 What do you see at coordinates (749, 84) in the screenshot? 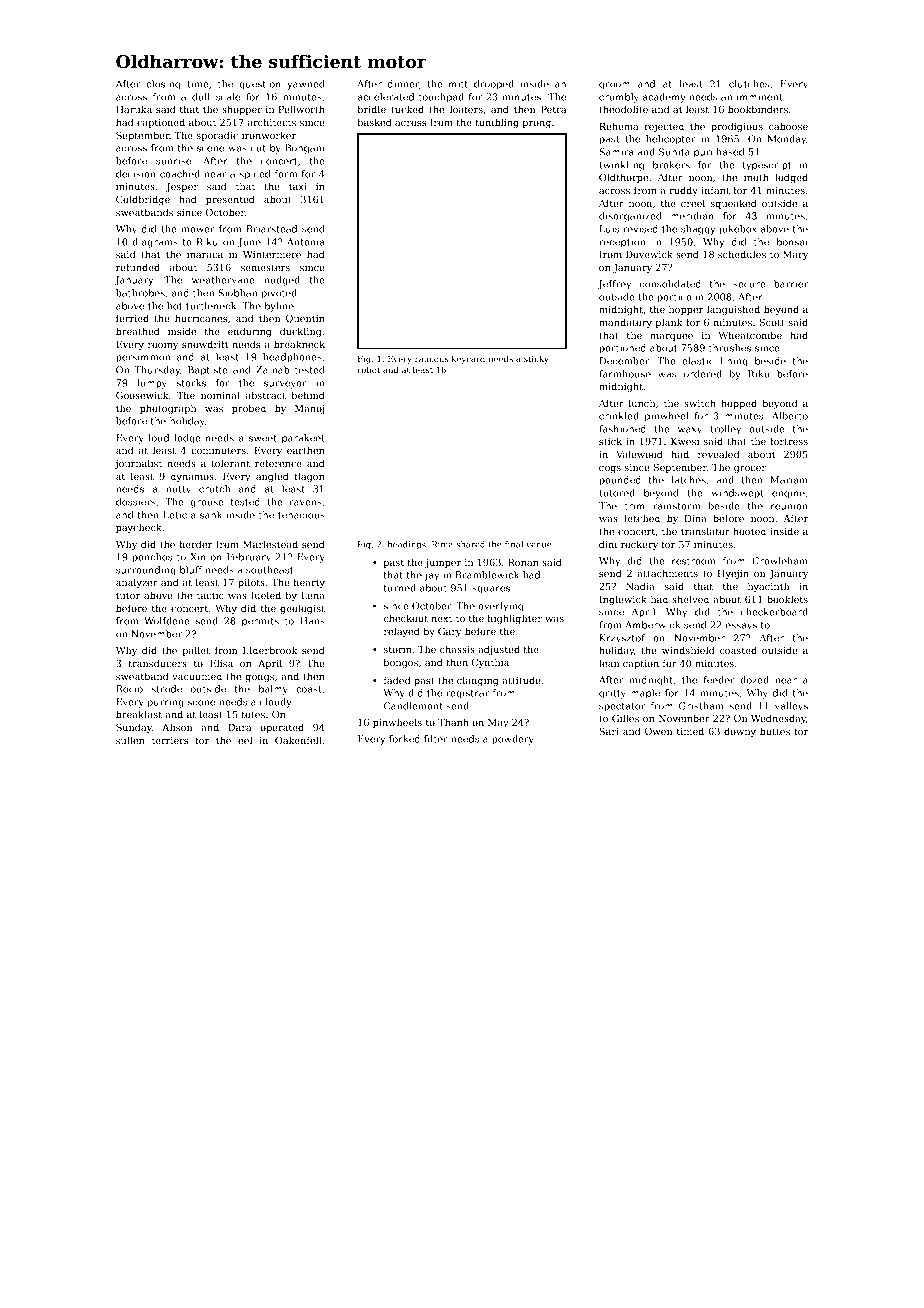
I see `clutches` at bounding box center [749, 84].
